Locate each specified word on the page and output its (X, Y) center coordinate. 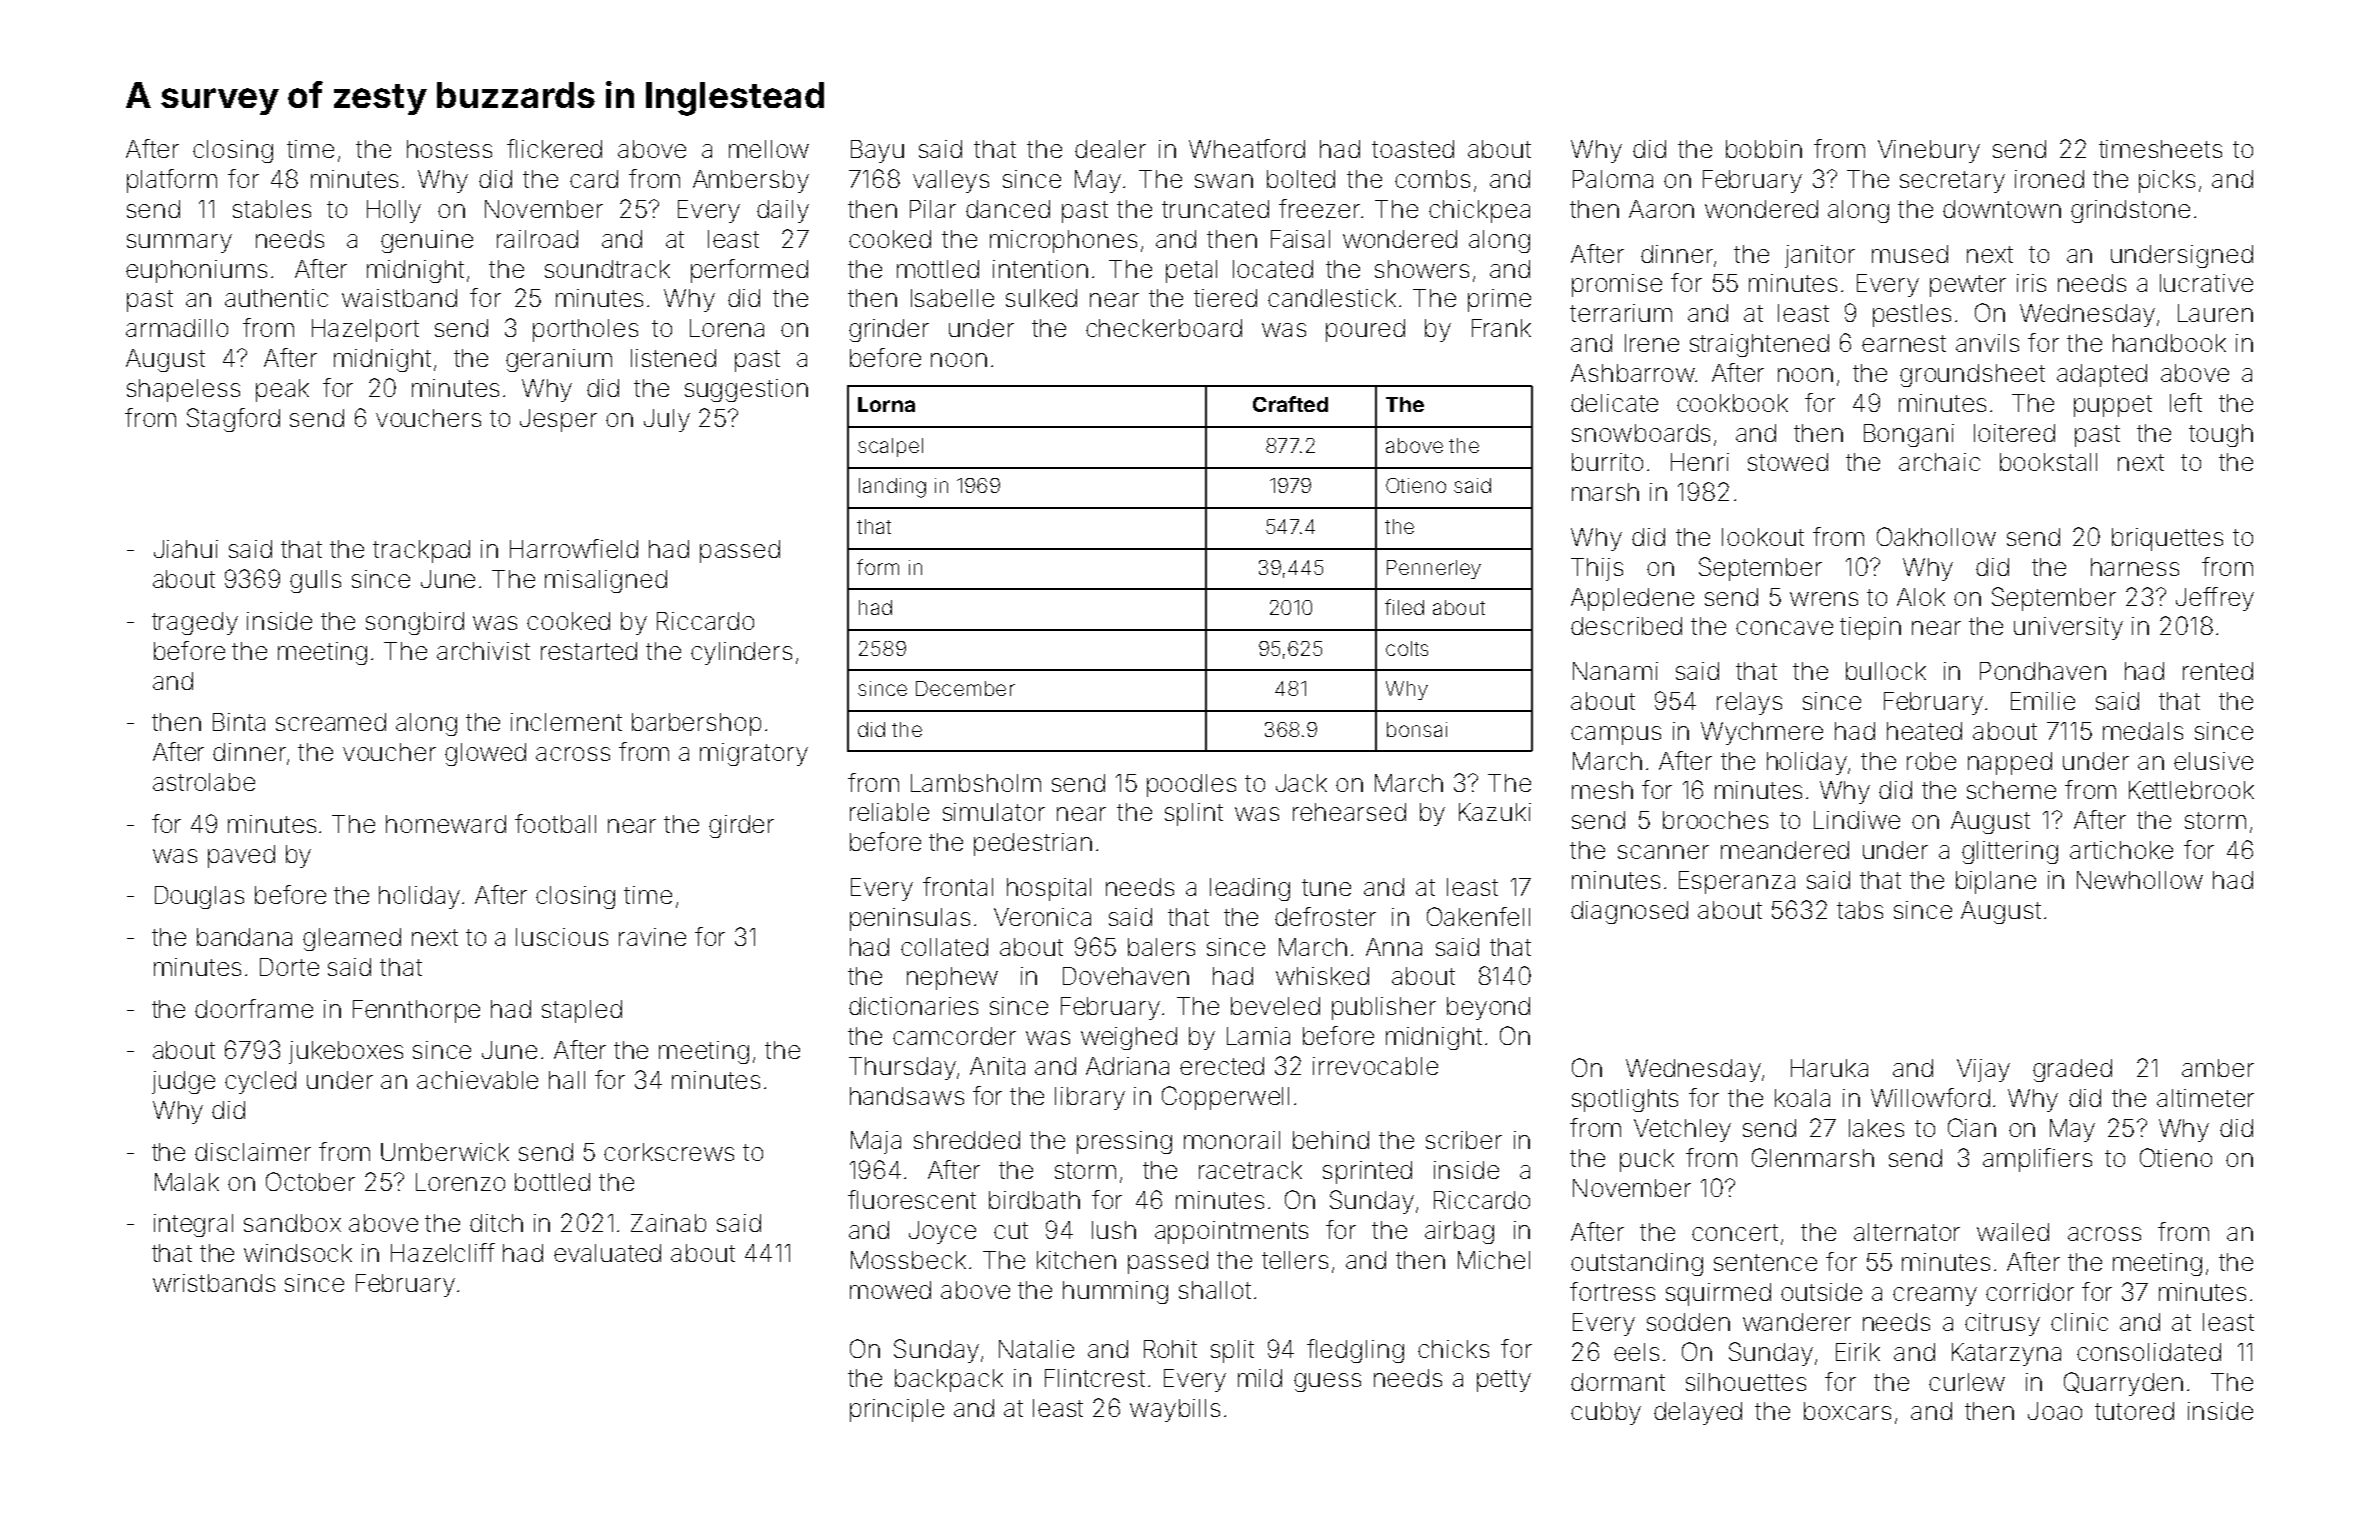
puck (1647, 1160)
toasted (1413, 149)
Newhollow (2140, 880)
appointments (1231, 1232)
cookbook (1732, 403)
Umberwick (445, 1152)
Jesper (558, 420)
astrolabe (204, 782)
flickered (554, 148)
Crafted (1290, 404)
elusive (2213, 761)
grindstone (2130, 211)
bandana (244, 937)
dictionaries (913, 1006)
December (965, 688)
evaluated (607, 1253)
